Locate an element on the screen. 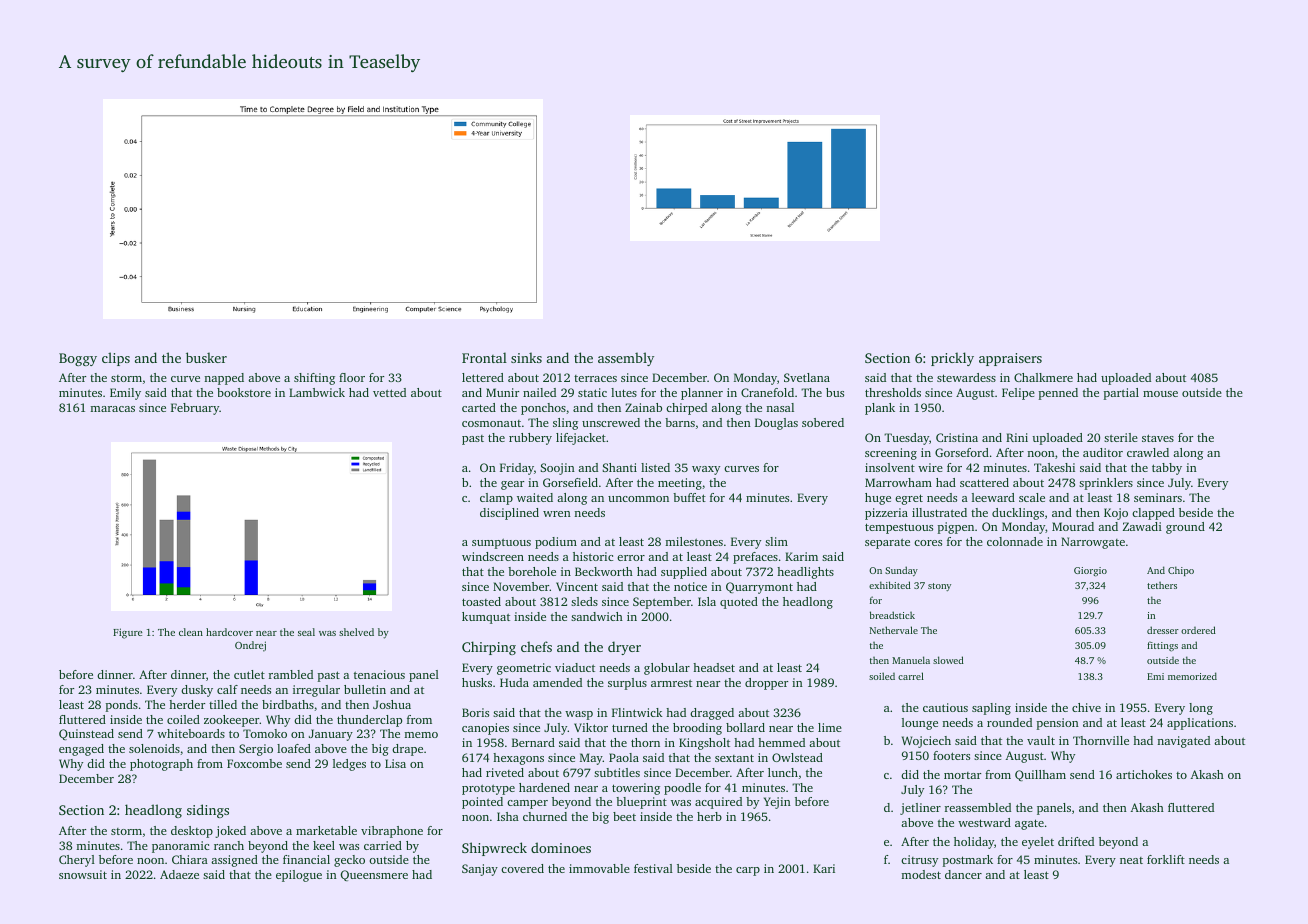 The height and width of the screenshot is (924, 1308). seal is located at coordinates (306, 632).
